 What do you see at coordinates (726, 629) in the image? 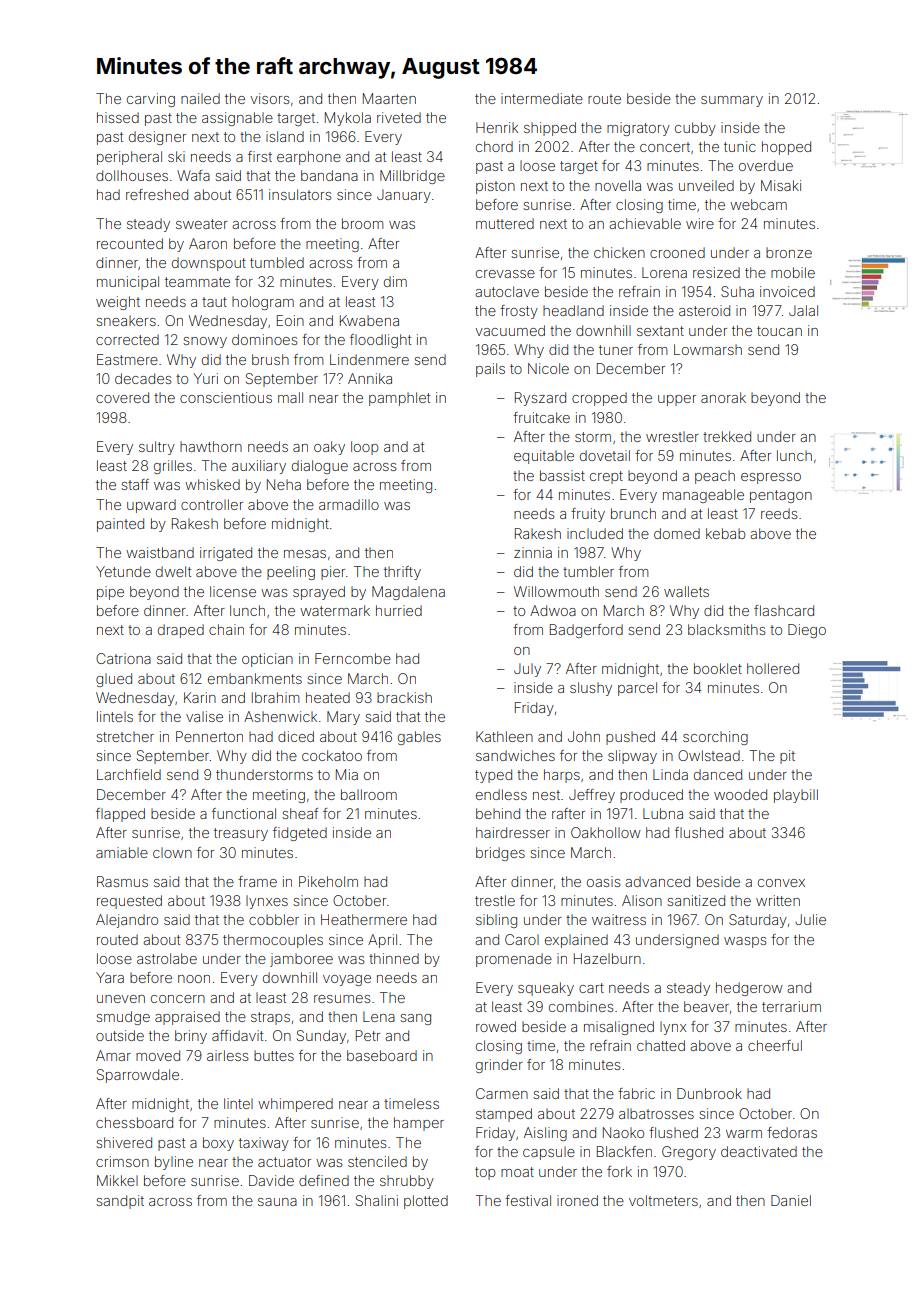
I see `blacksmiths` at bounding box center [726, 629].
